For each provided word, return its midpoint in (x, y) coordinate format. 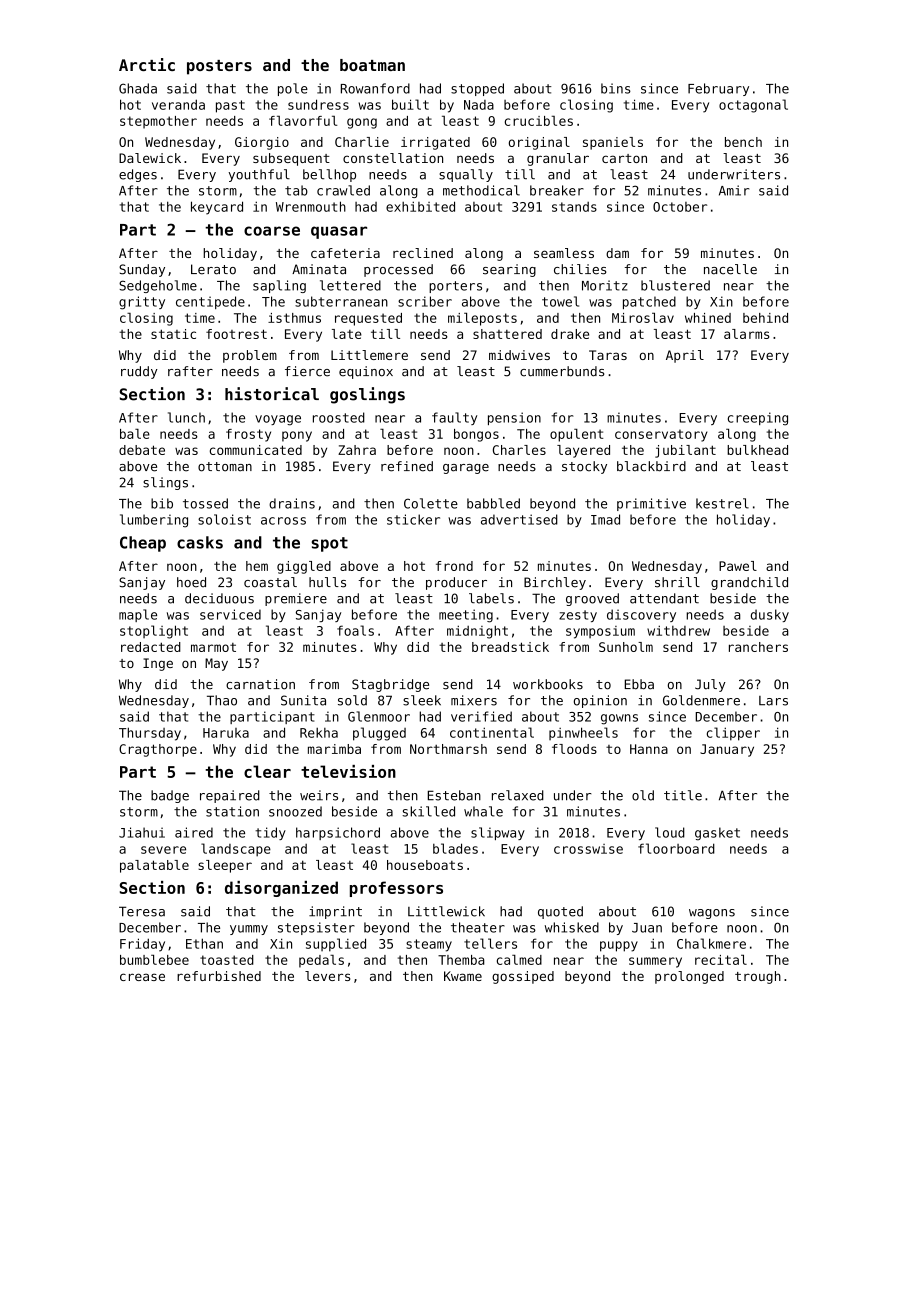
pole (293, 89)
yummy (249, 930)
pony (297, 436)
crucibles (539, 121)
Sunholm (626, 647)
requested (368, 319)
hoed (191, 582)
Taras (608, 355)
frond (454, 566)
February (718, 89)
